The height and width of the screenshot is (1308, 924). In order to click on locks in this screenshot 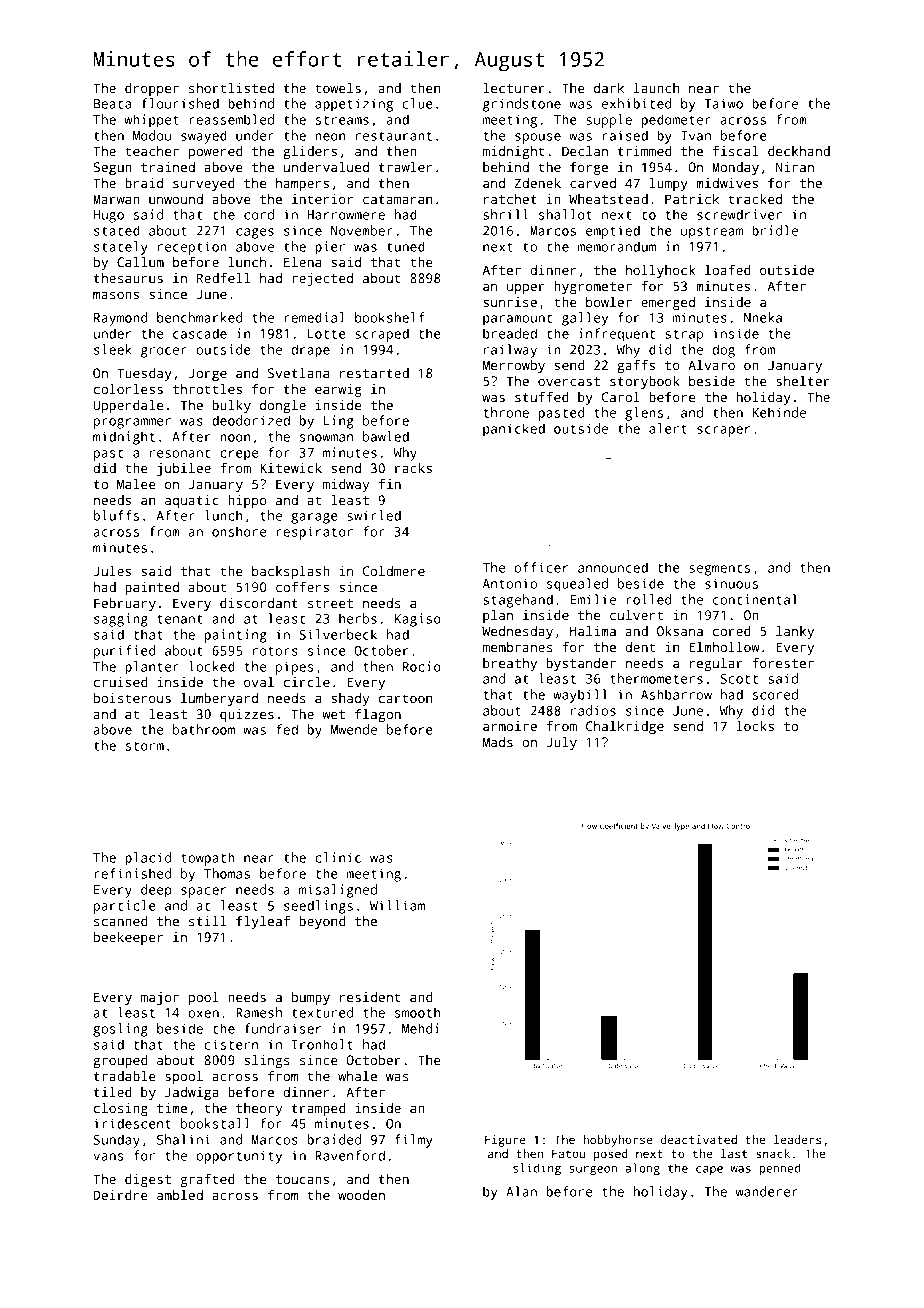, I will do `click(755, 726)`.
